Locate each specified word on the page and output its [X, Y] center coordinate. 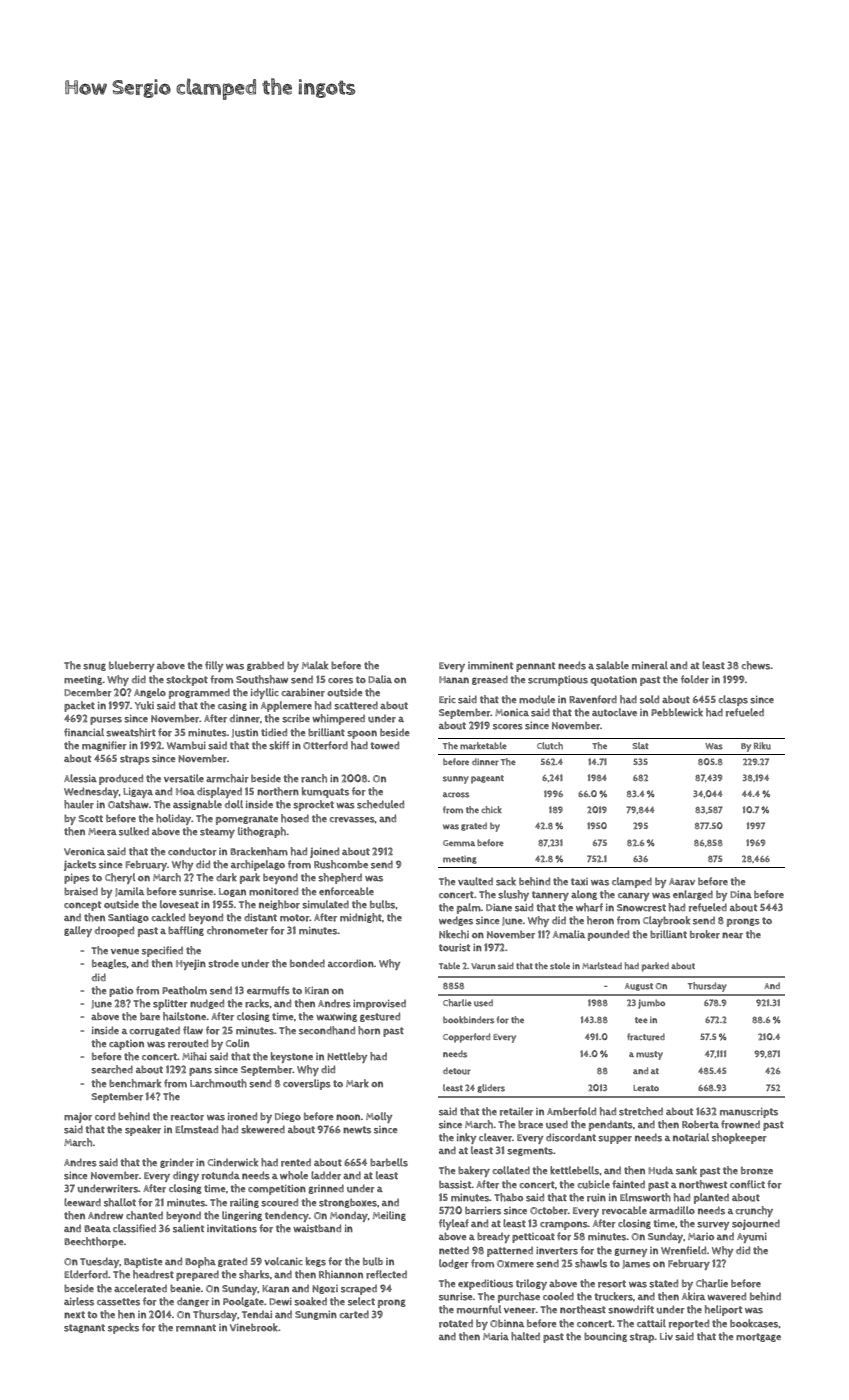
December [88, 692]
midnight [361, 918]
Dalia [380, 679]
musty [649, 1055]
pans [200, 1071]
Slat [641, 745]
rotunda [221, 1175]
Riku [762, 746]
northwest [703, 1184]
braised [81, 891]
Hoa [185, 791]
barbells [389, 1162]
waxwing [336, 1017]
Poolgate [243, 1302]
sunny [456, 780]
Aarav [682, 882]
